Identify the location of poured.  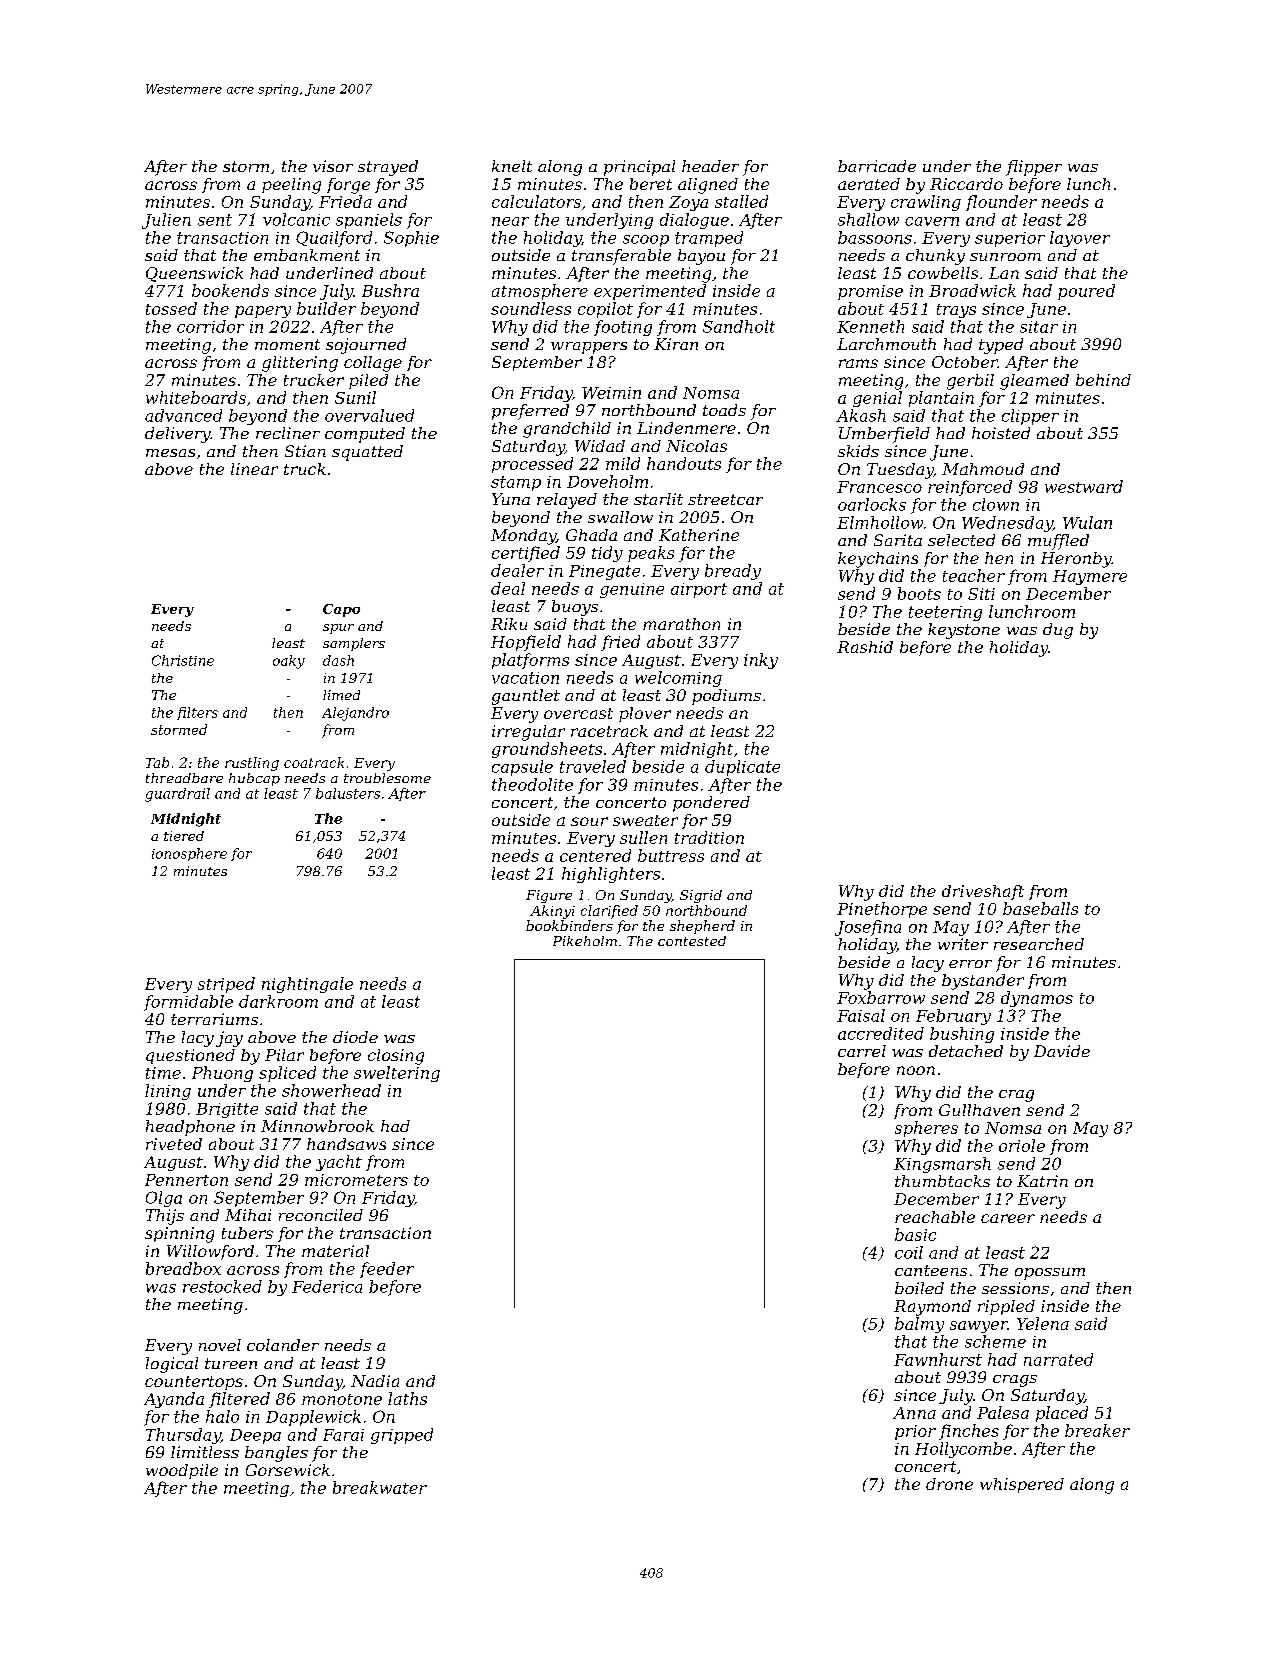
(1086, 292).
